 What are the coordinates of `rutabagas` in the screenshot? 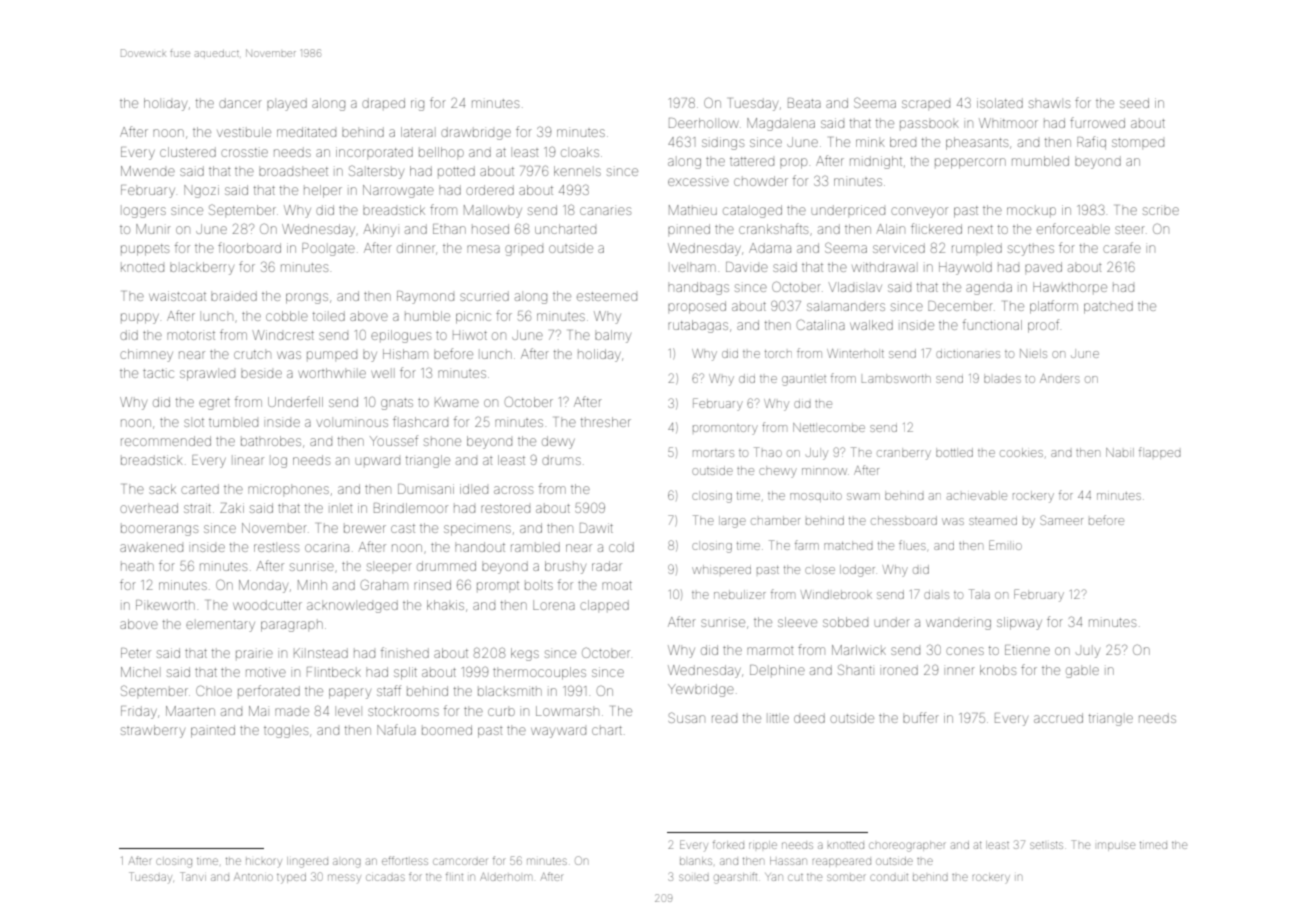 It's located at (698, 326).
